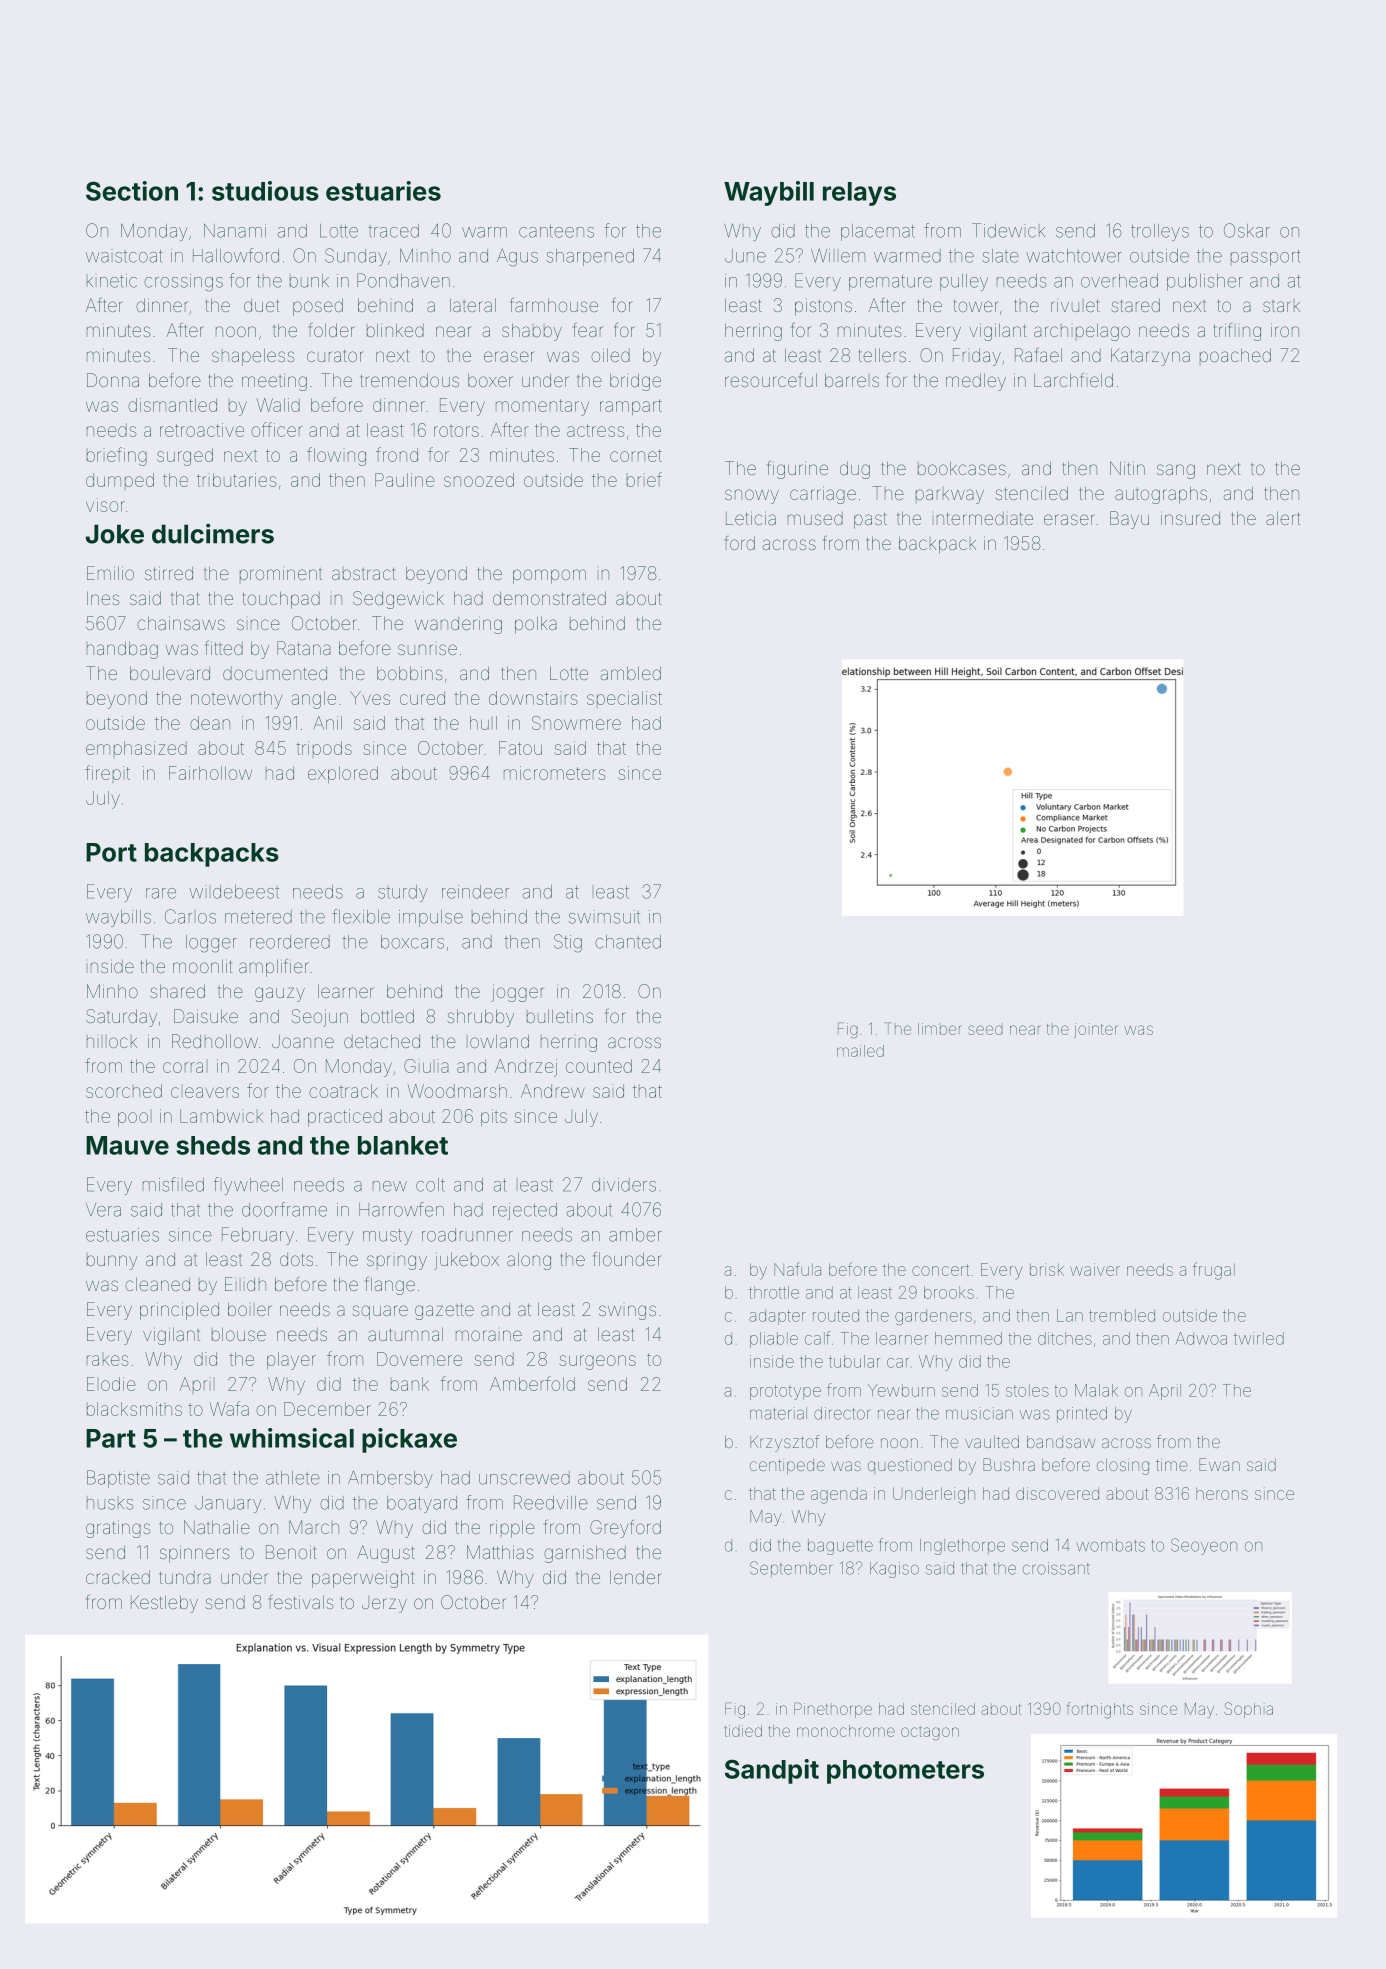  I want to click on bridge, so click(635, 382).
